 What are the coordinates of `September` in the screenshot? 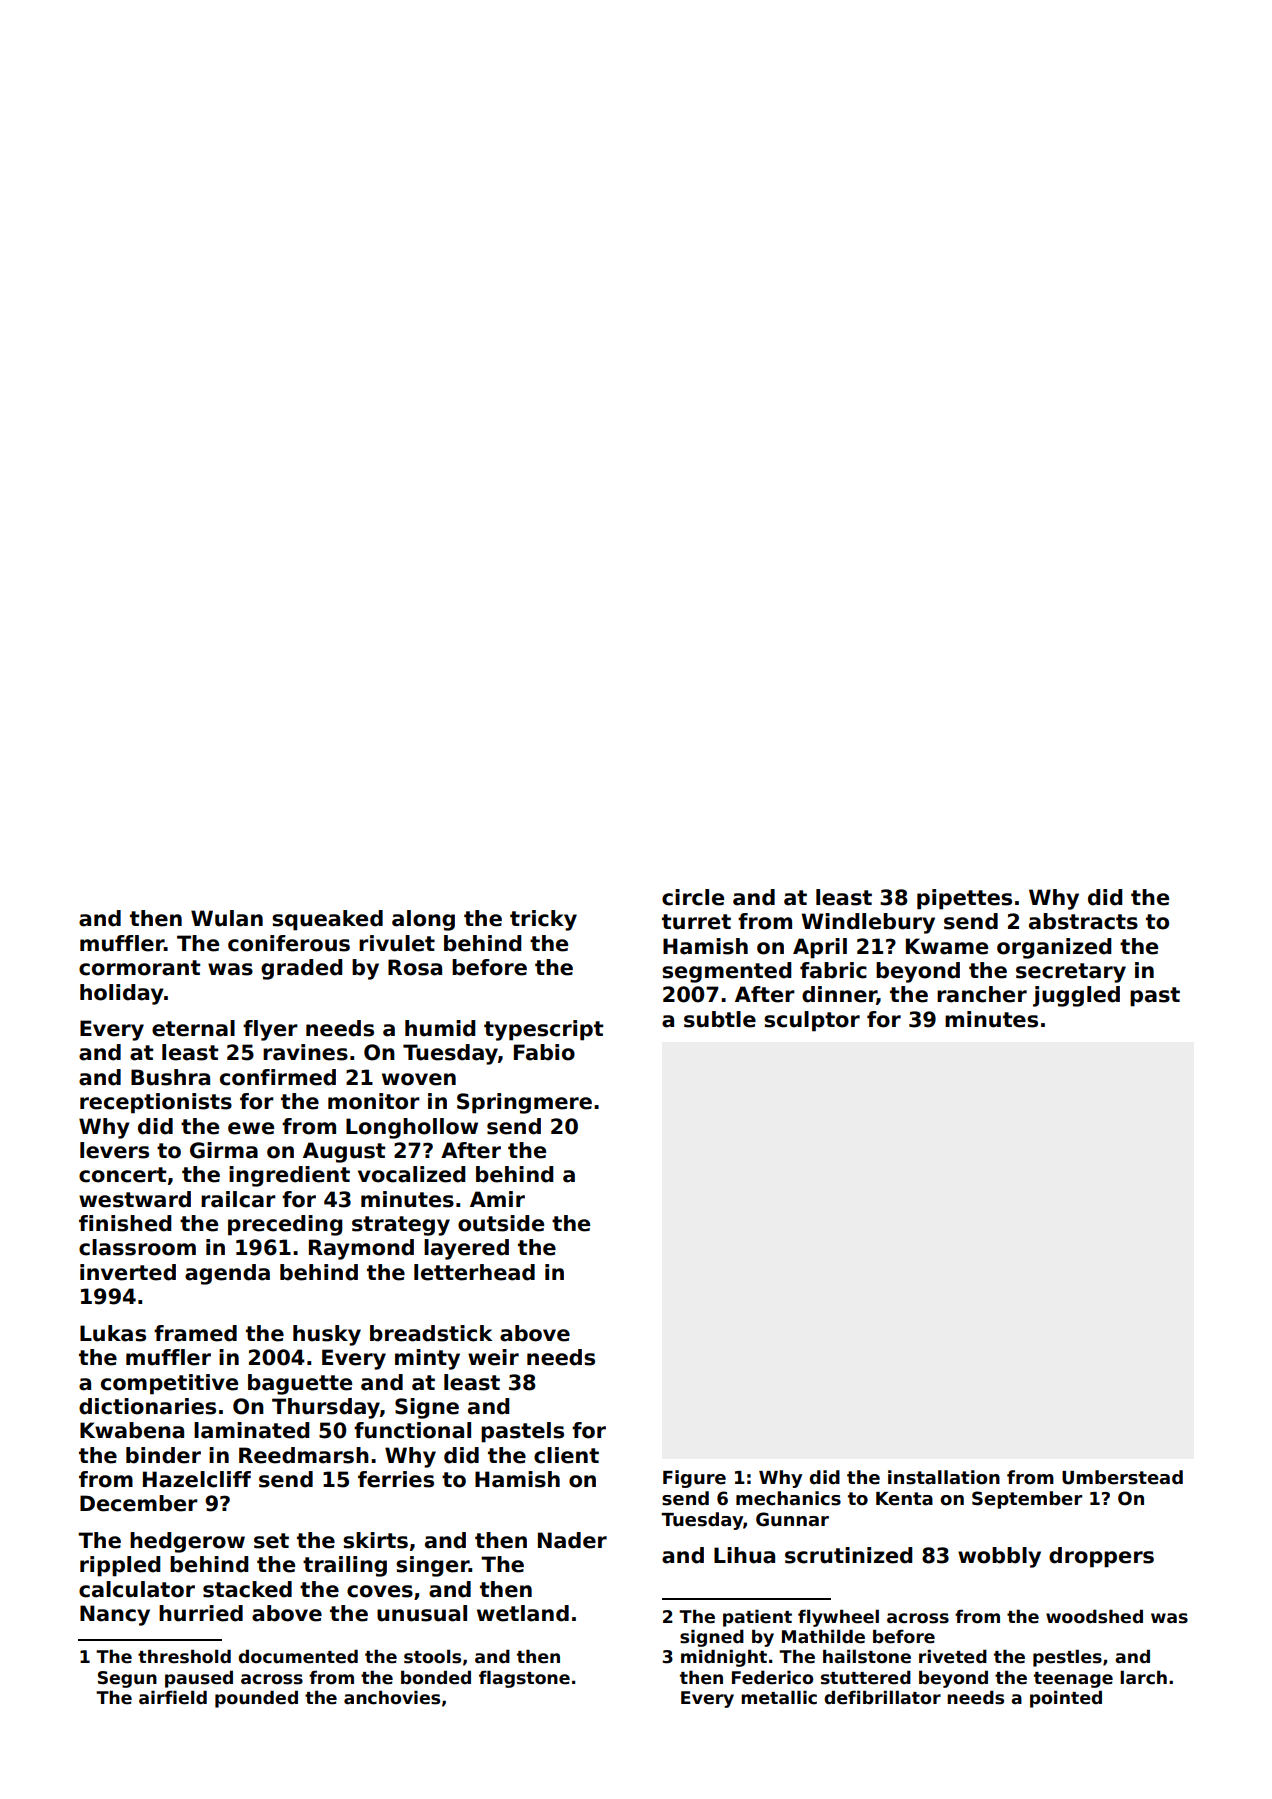 It's located at (1027, 1500).
